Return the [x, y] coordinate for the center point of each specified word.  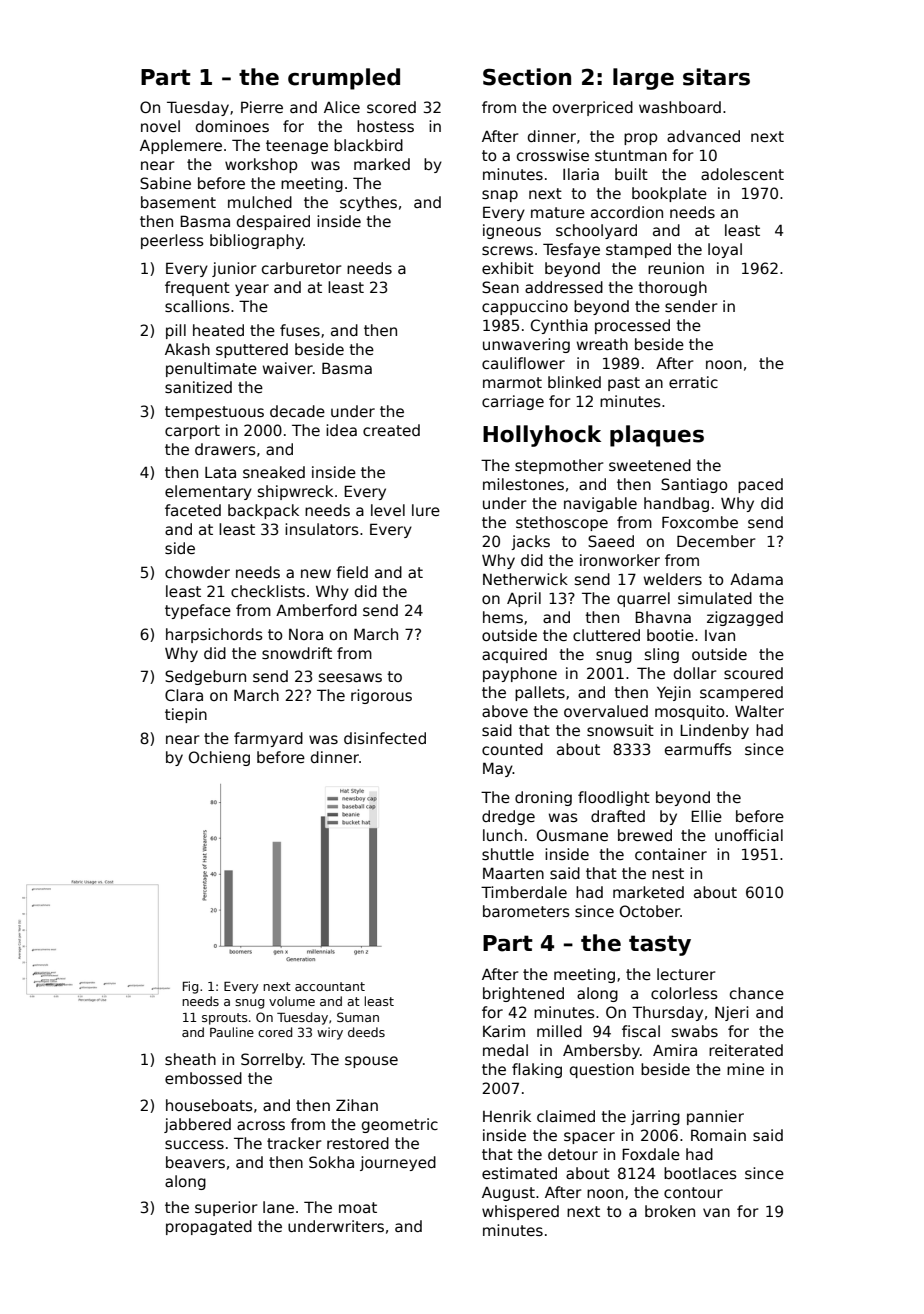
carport [192, 432]
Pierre [262, 107]
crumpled [344, 79]
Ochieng [219, 758]
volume [292, 1001]
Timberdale [524, 892]
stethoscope [562, 523]
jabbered [197, 1125]
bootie [670, 635]
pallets [540, 693]
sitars [716, 77]
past [624, 384]
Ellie [706, 816]
